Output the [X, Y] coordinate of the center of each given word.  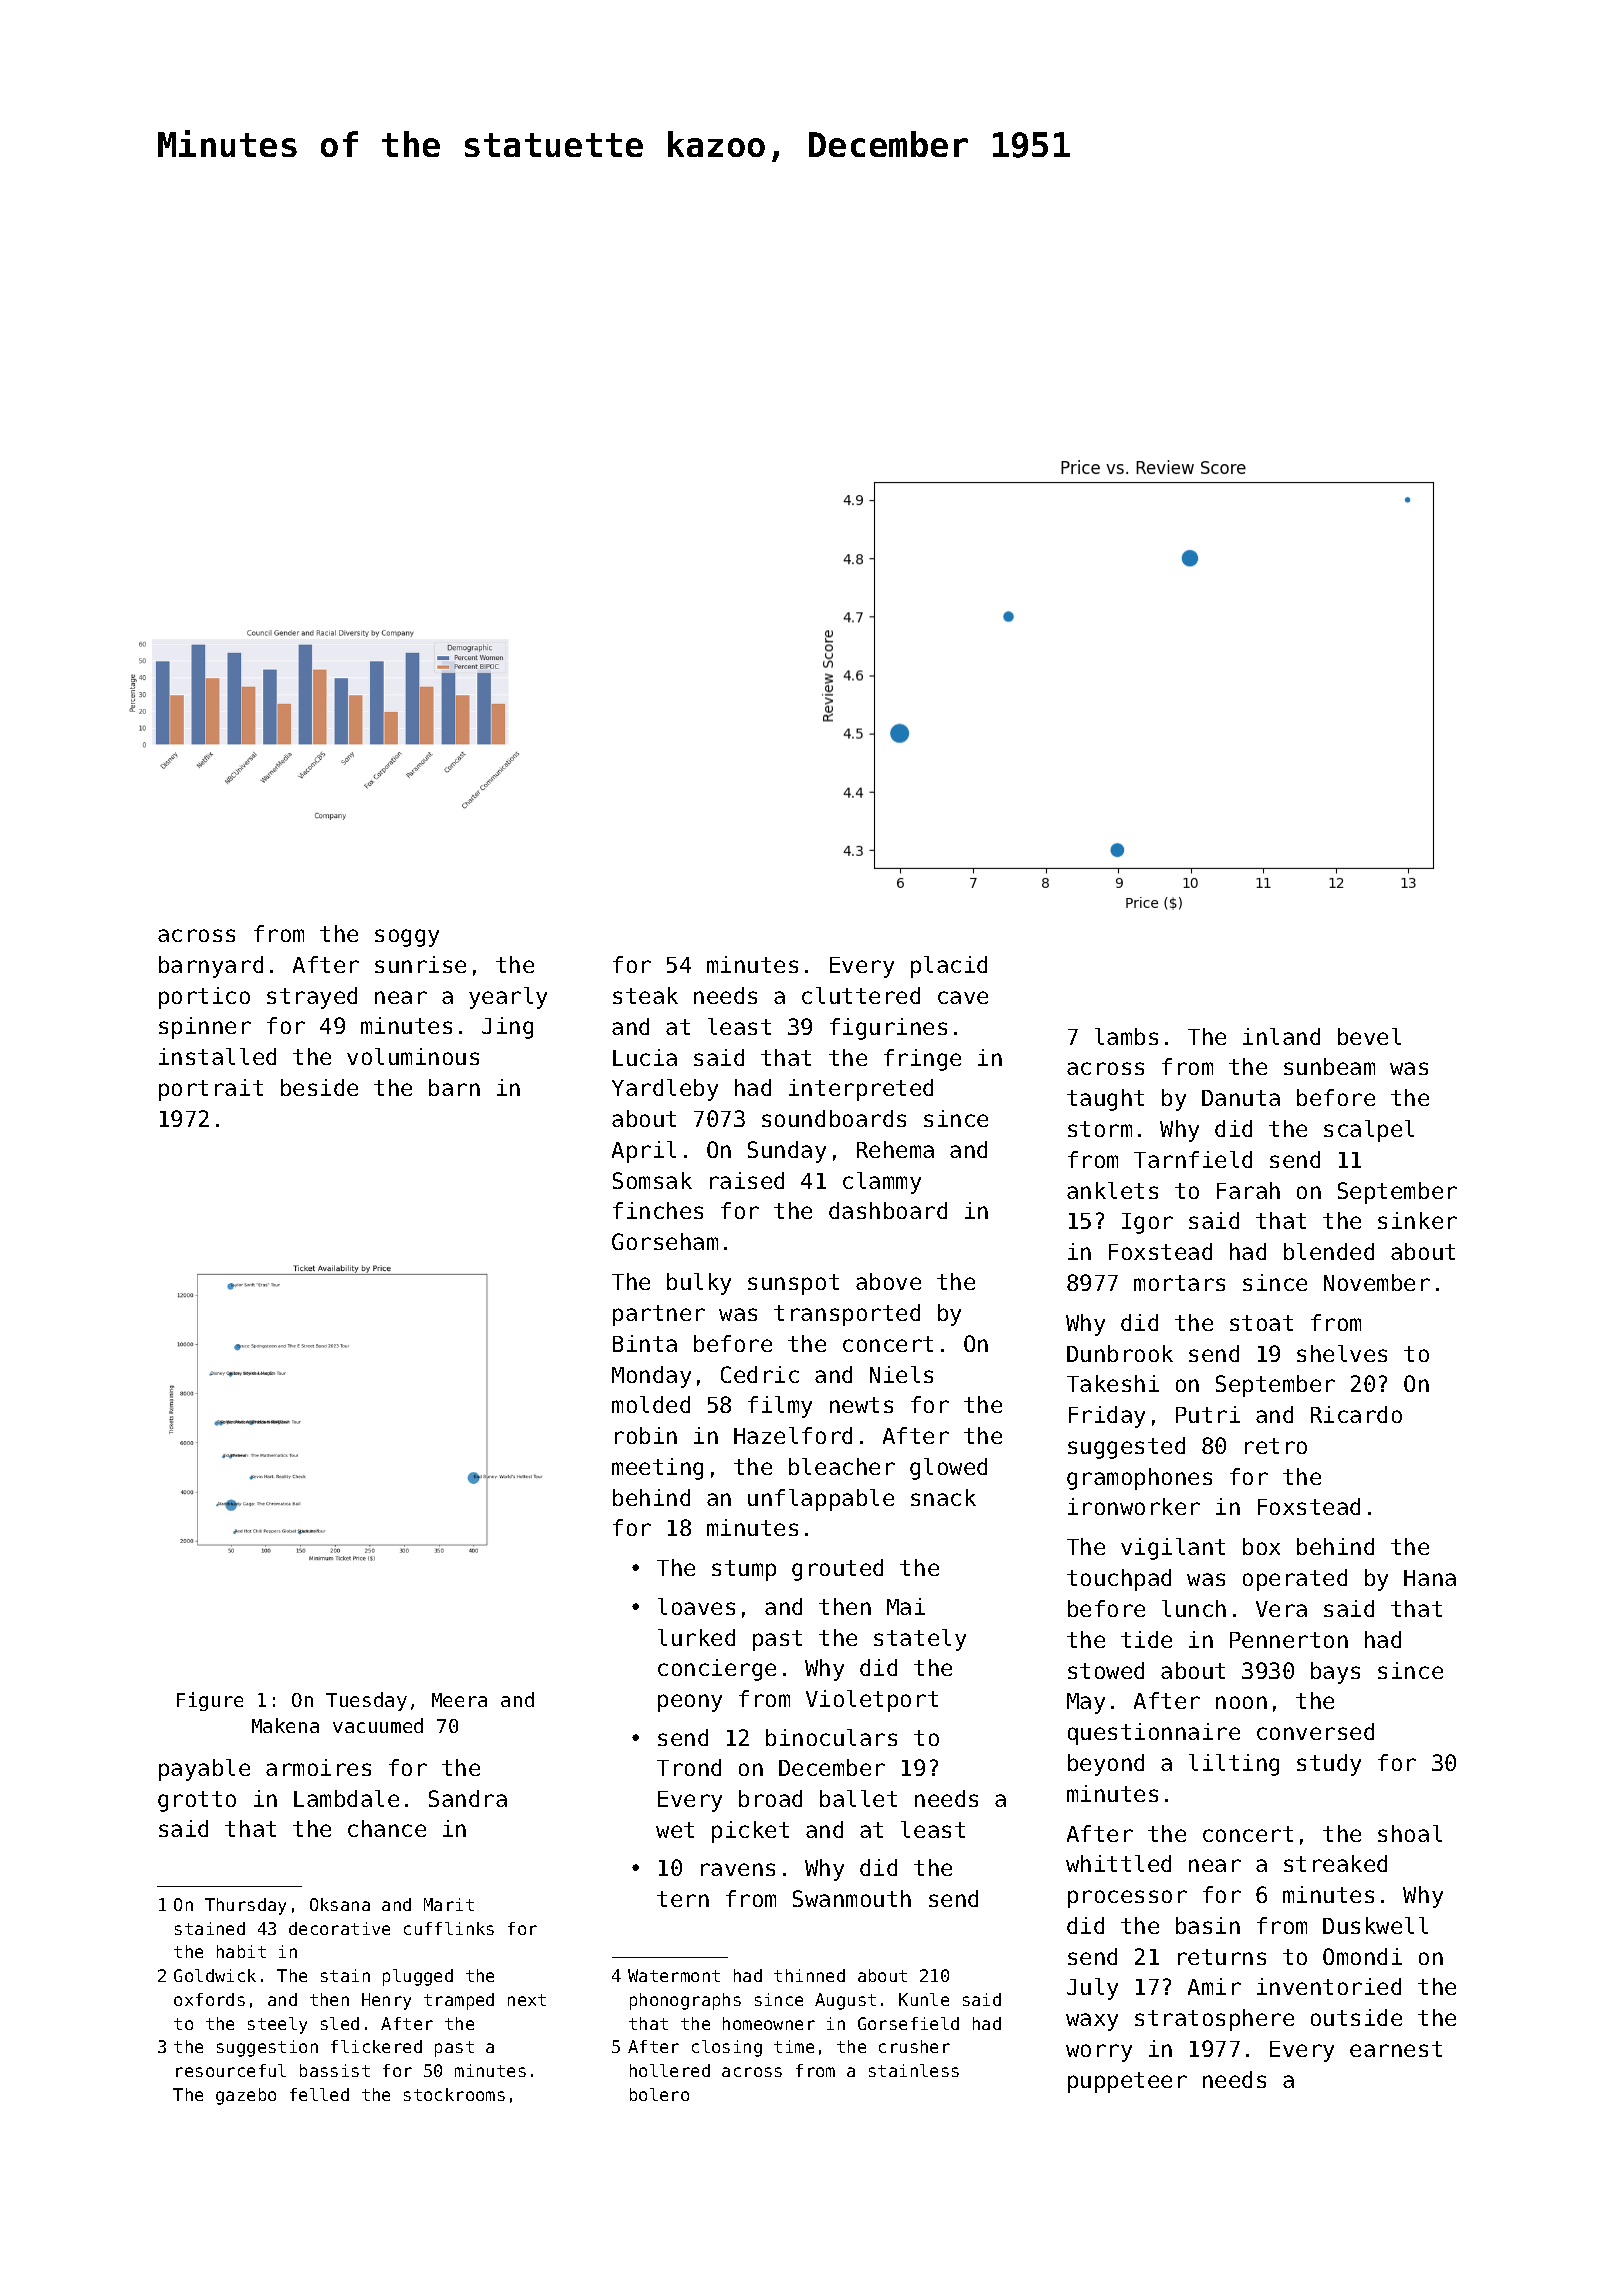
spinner [205, 1028]
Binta [645, 1343]
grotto [197, 1801]
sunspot [793, 1284]
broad [770, 1798]
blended [1329, 1251]
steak [645, 995]
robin [646, 1435]
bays [1335, 1673]
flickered [376, 2046]
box [1261, 1546]
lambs [1126, 1036]
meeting [657, 1469]
